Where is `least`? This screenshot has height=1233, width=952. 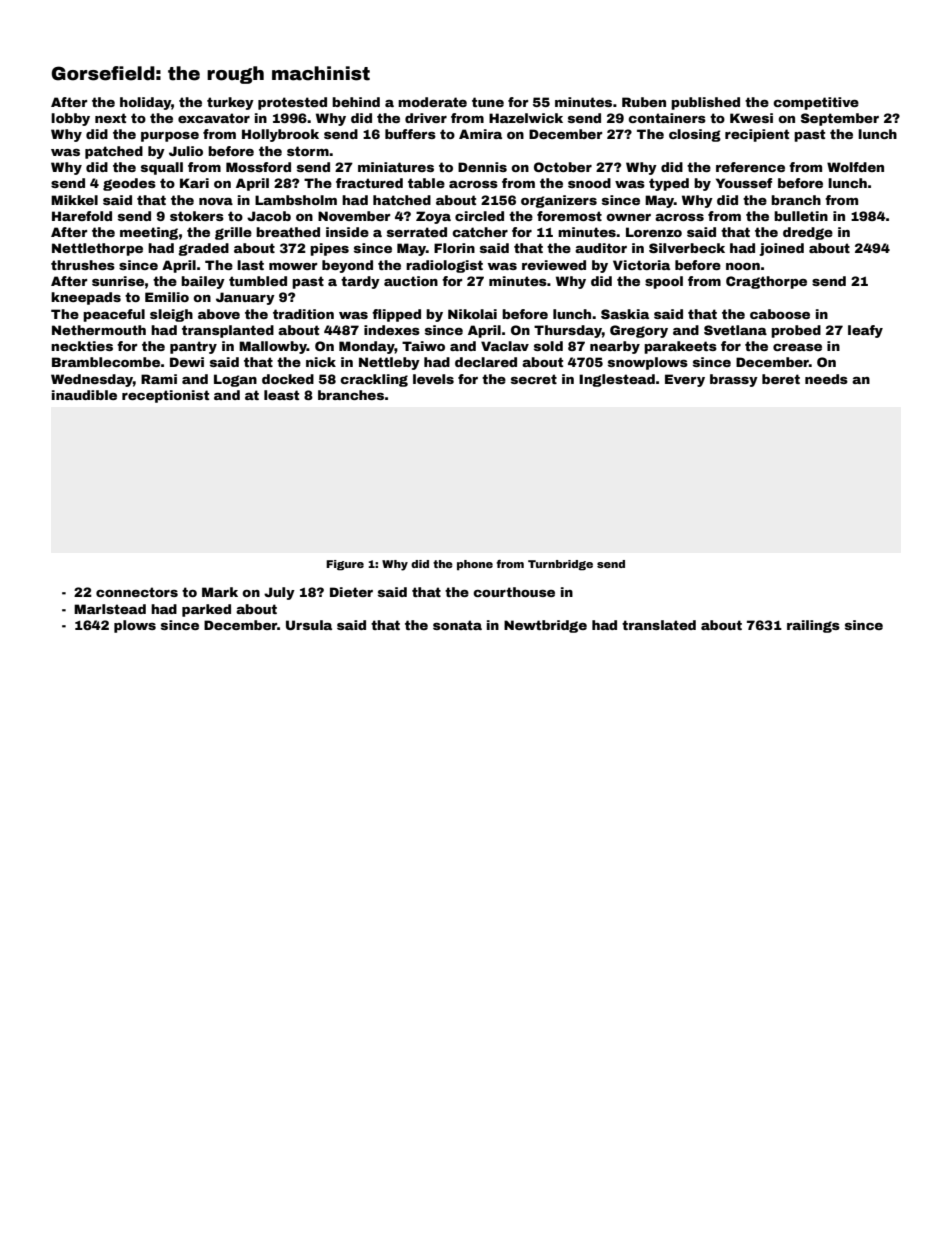
least is located at coordinates (281, 395).
